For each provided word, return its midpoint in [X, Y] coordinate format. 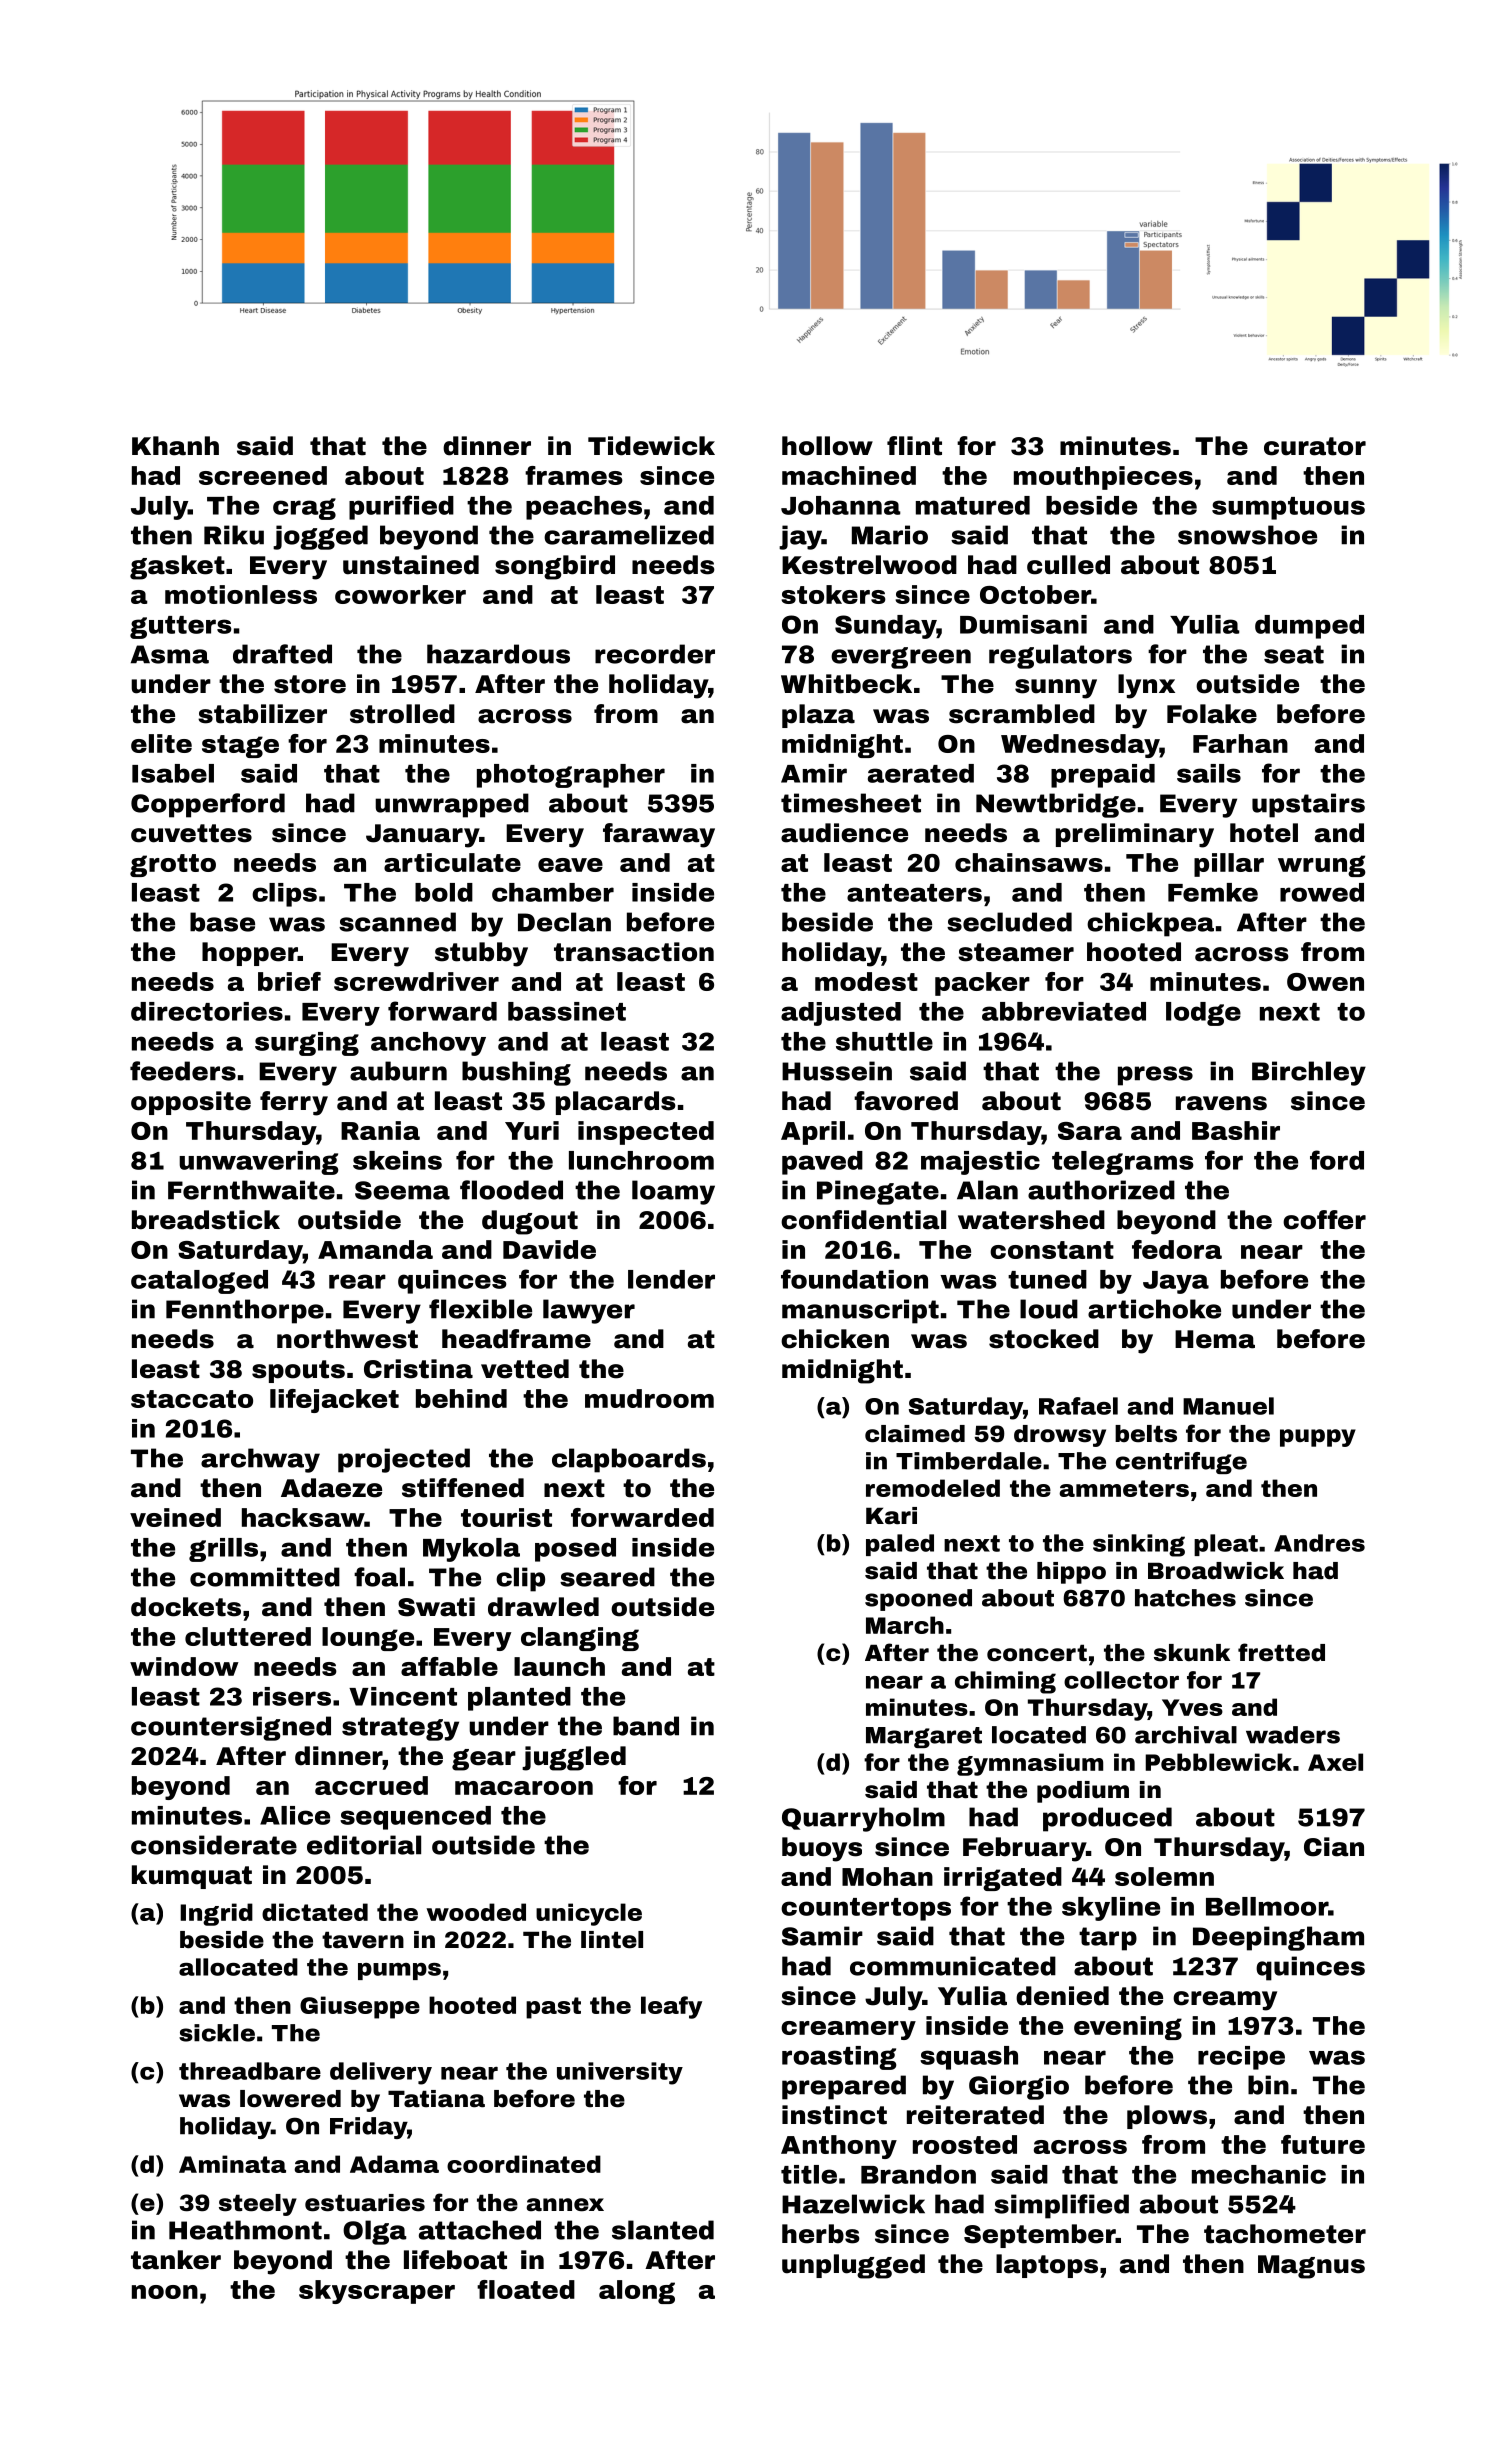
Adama [394, 2164]
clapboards [629, 1460]
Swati [436, 1607]
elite [161, 743]
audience [844, 833]
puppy [1318, 1438]
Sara [1090, 1131]
